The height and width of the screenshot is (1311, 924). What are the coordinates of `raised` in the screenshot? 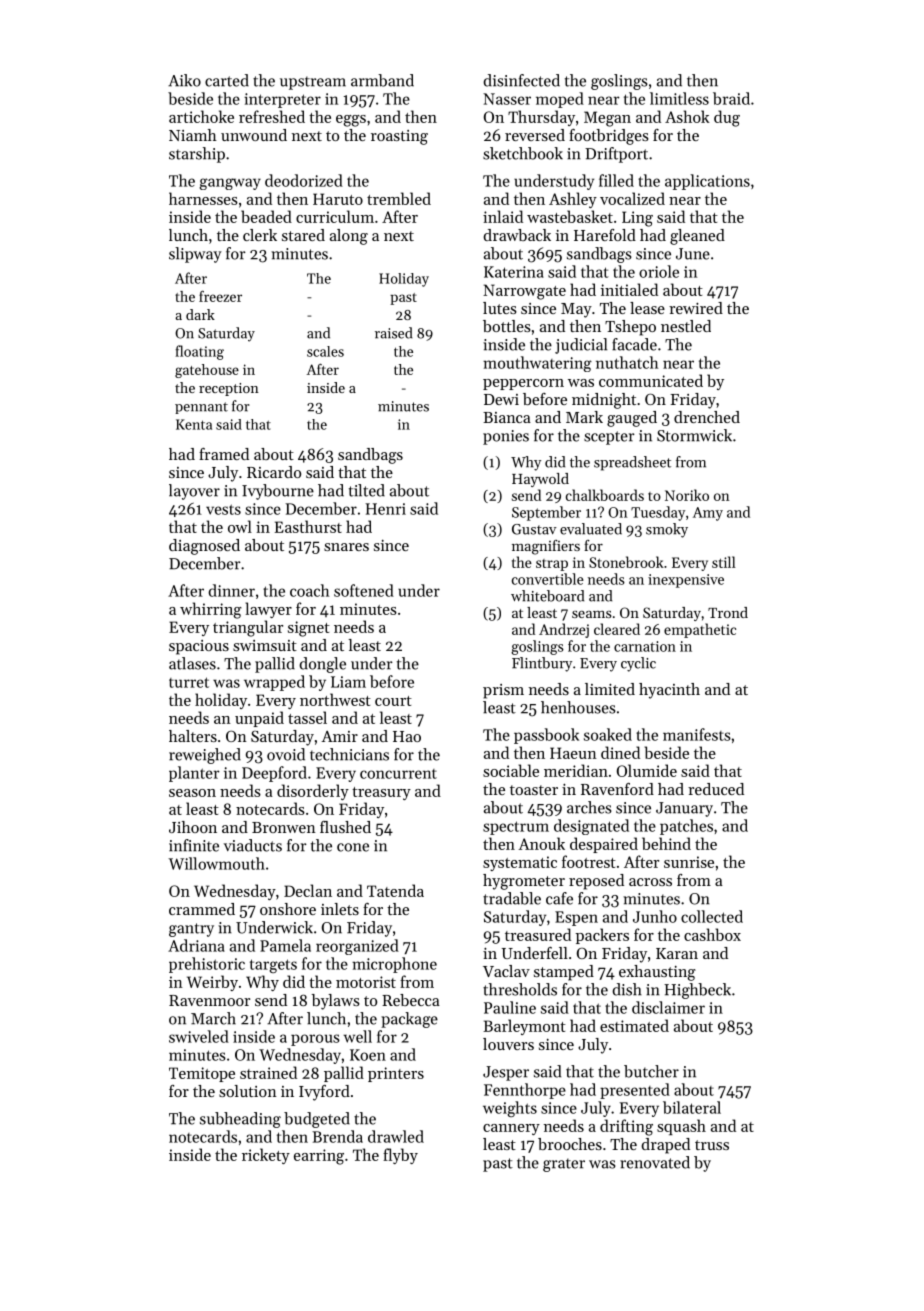 It's located at (393, 333).
